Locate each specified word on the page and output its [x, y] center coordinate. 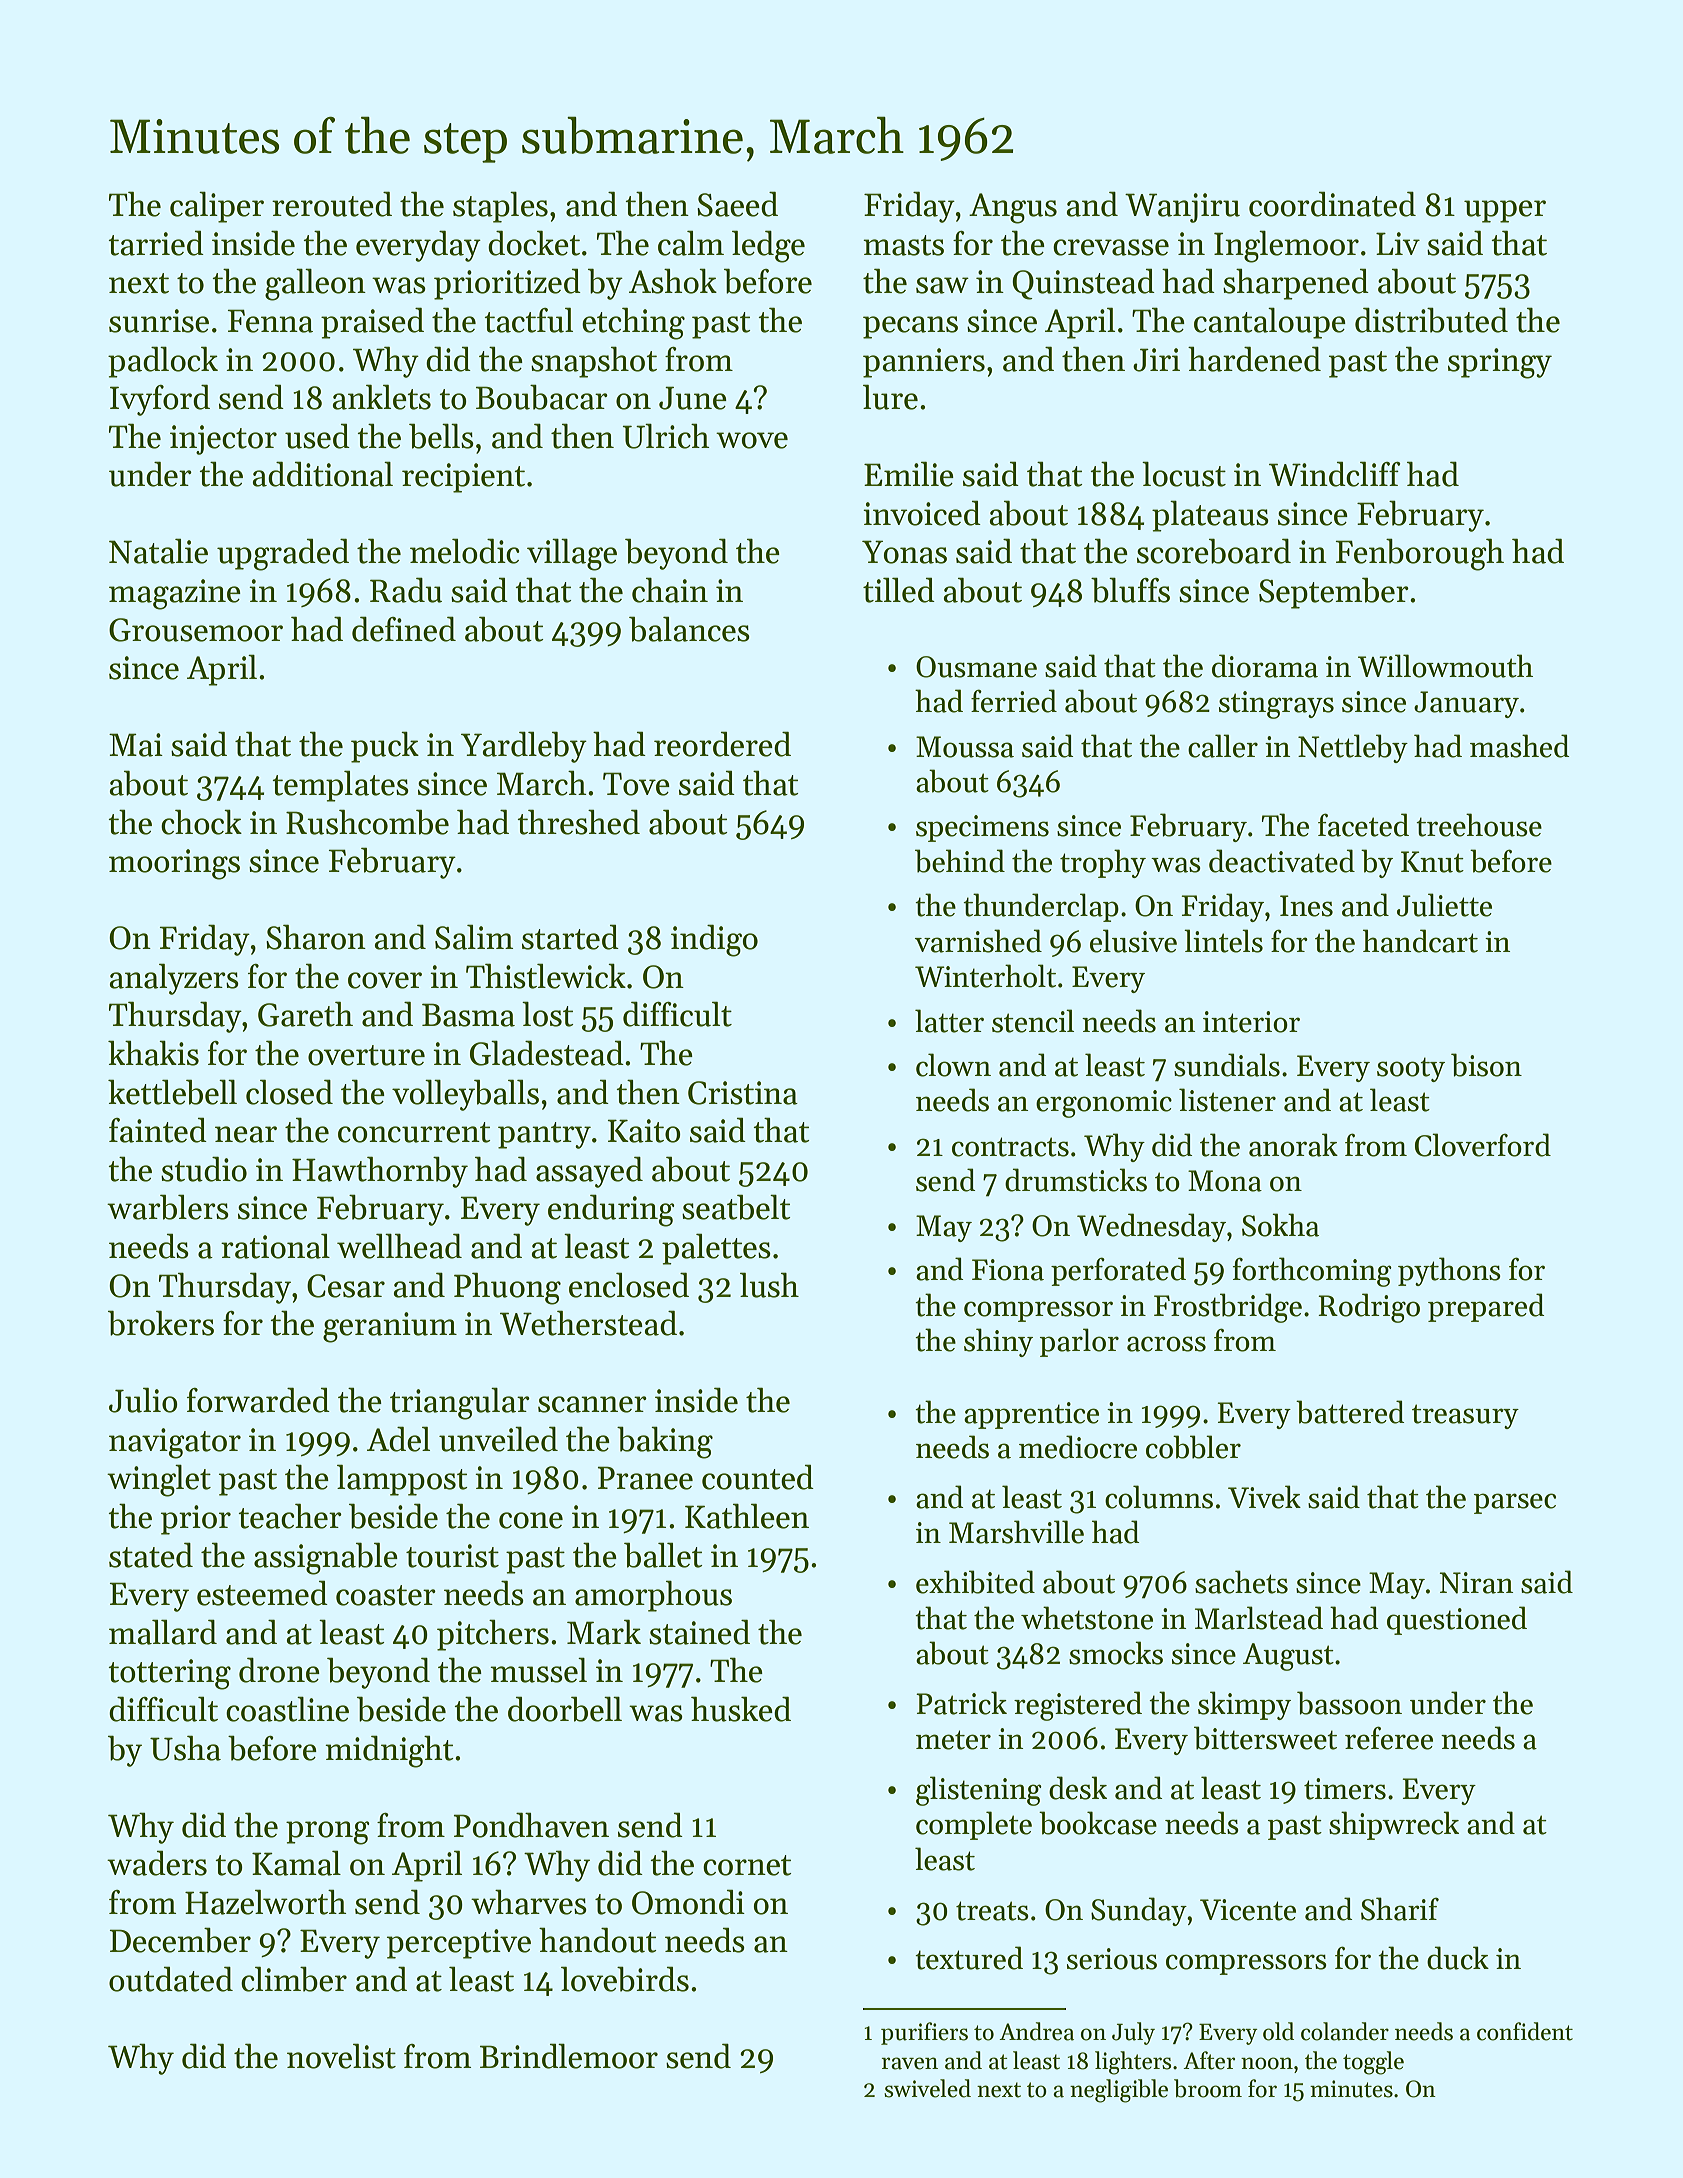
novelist [341, 2056]
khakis [153, 1053]
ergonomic [1104, 1104]
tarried [156, 243]
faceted [1363, 825]
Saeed [737, 204]
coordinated [1332, 204]
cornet [747, 1865]
